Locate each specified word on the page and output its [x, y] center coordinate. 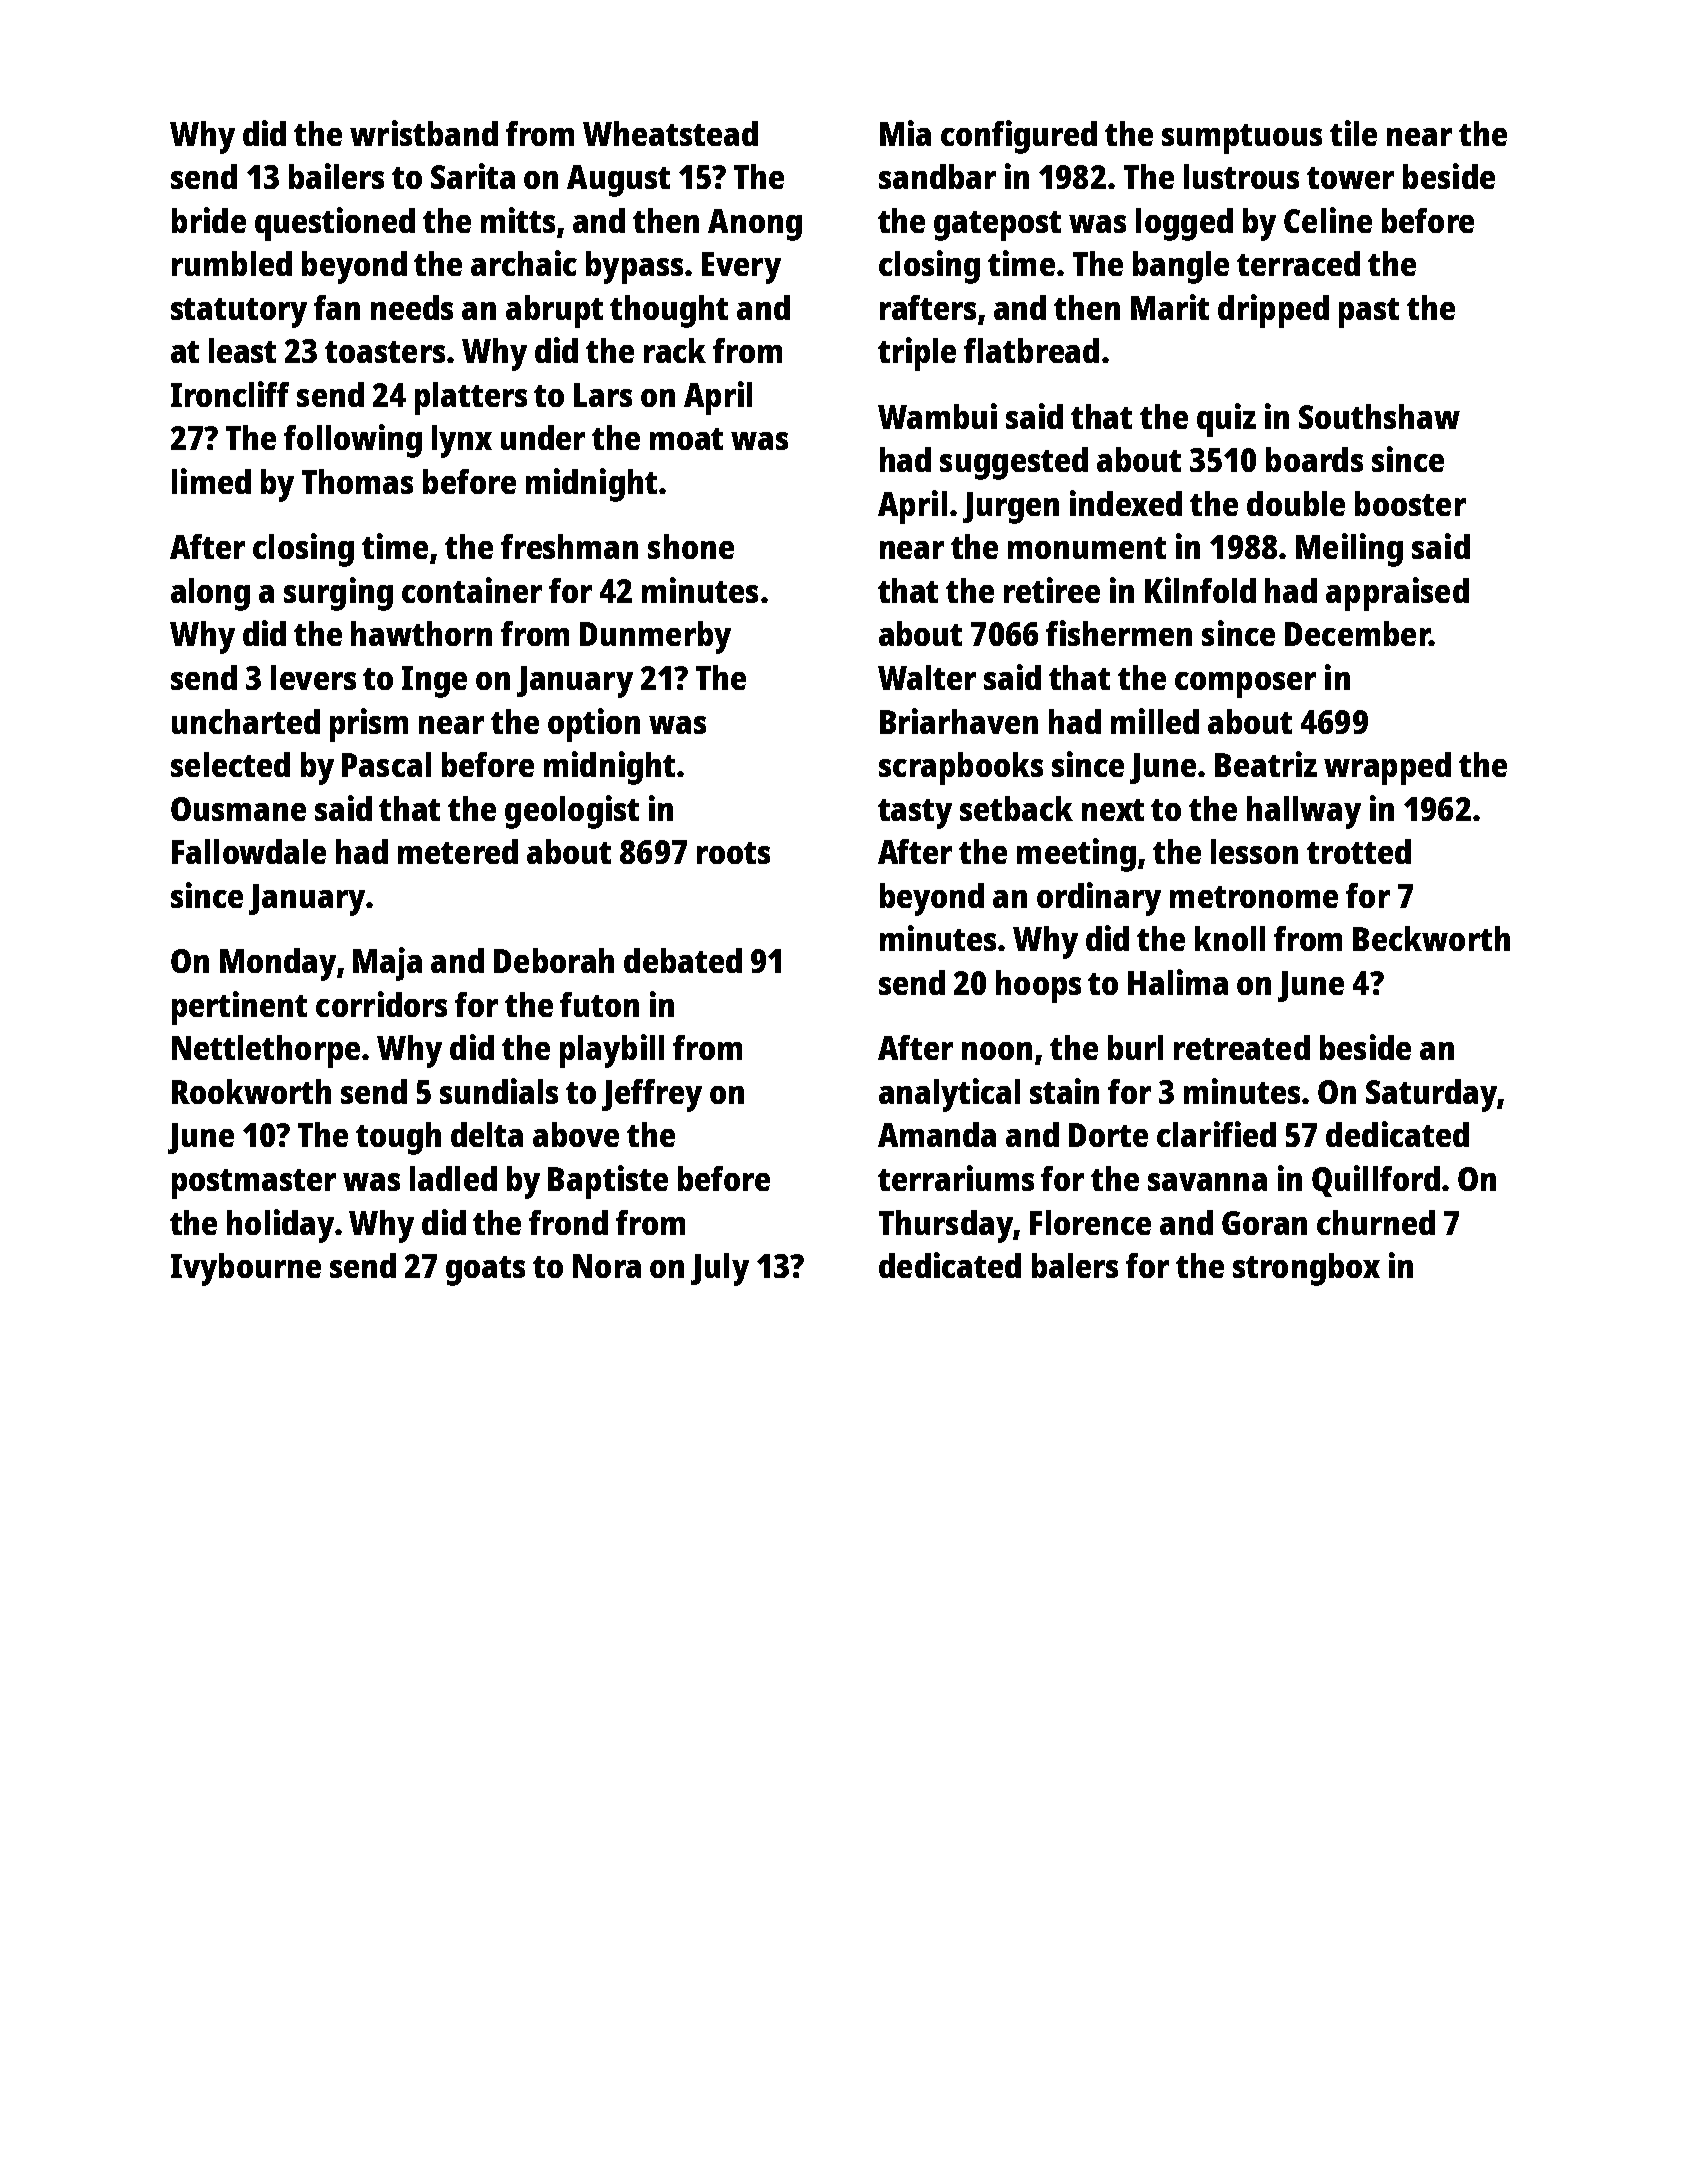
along [210, 594]
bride [209, 220]
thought [669, 311]
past [1369, 313]
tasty [915, 814]
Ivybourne [246, 1269]
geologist [572, 812]
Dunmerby [655, 637]
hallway [1304, 812]
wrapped [1387, 768]
